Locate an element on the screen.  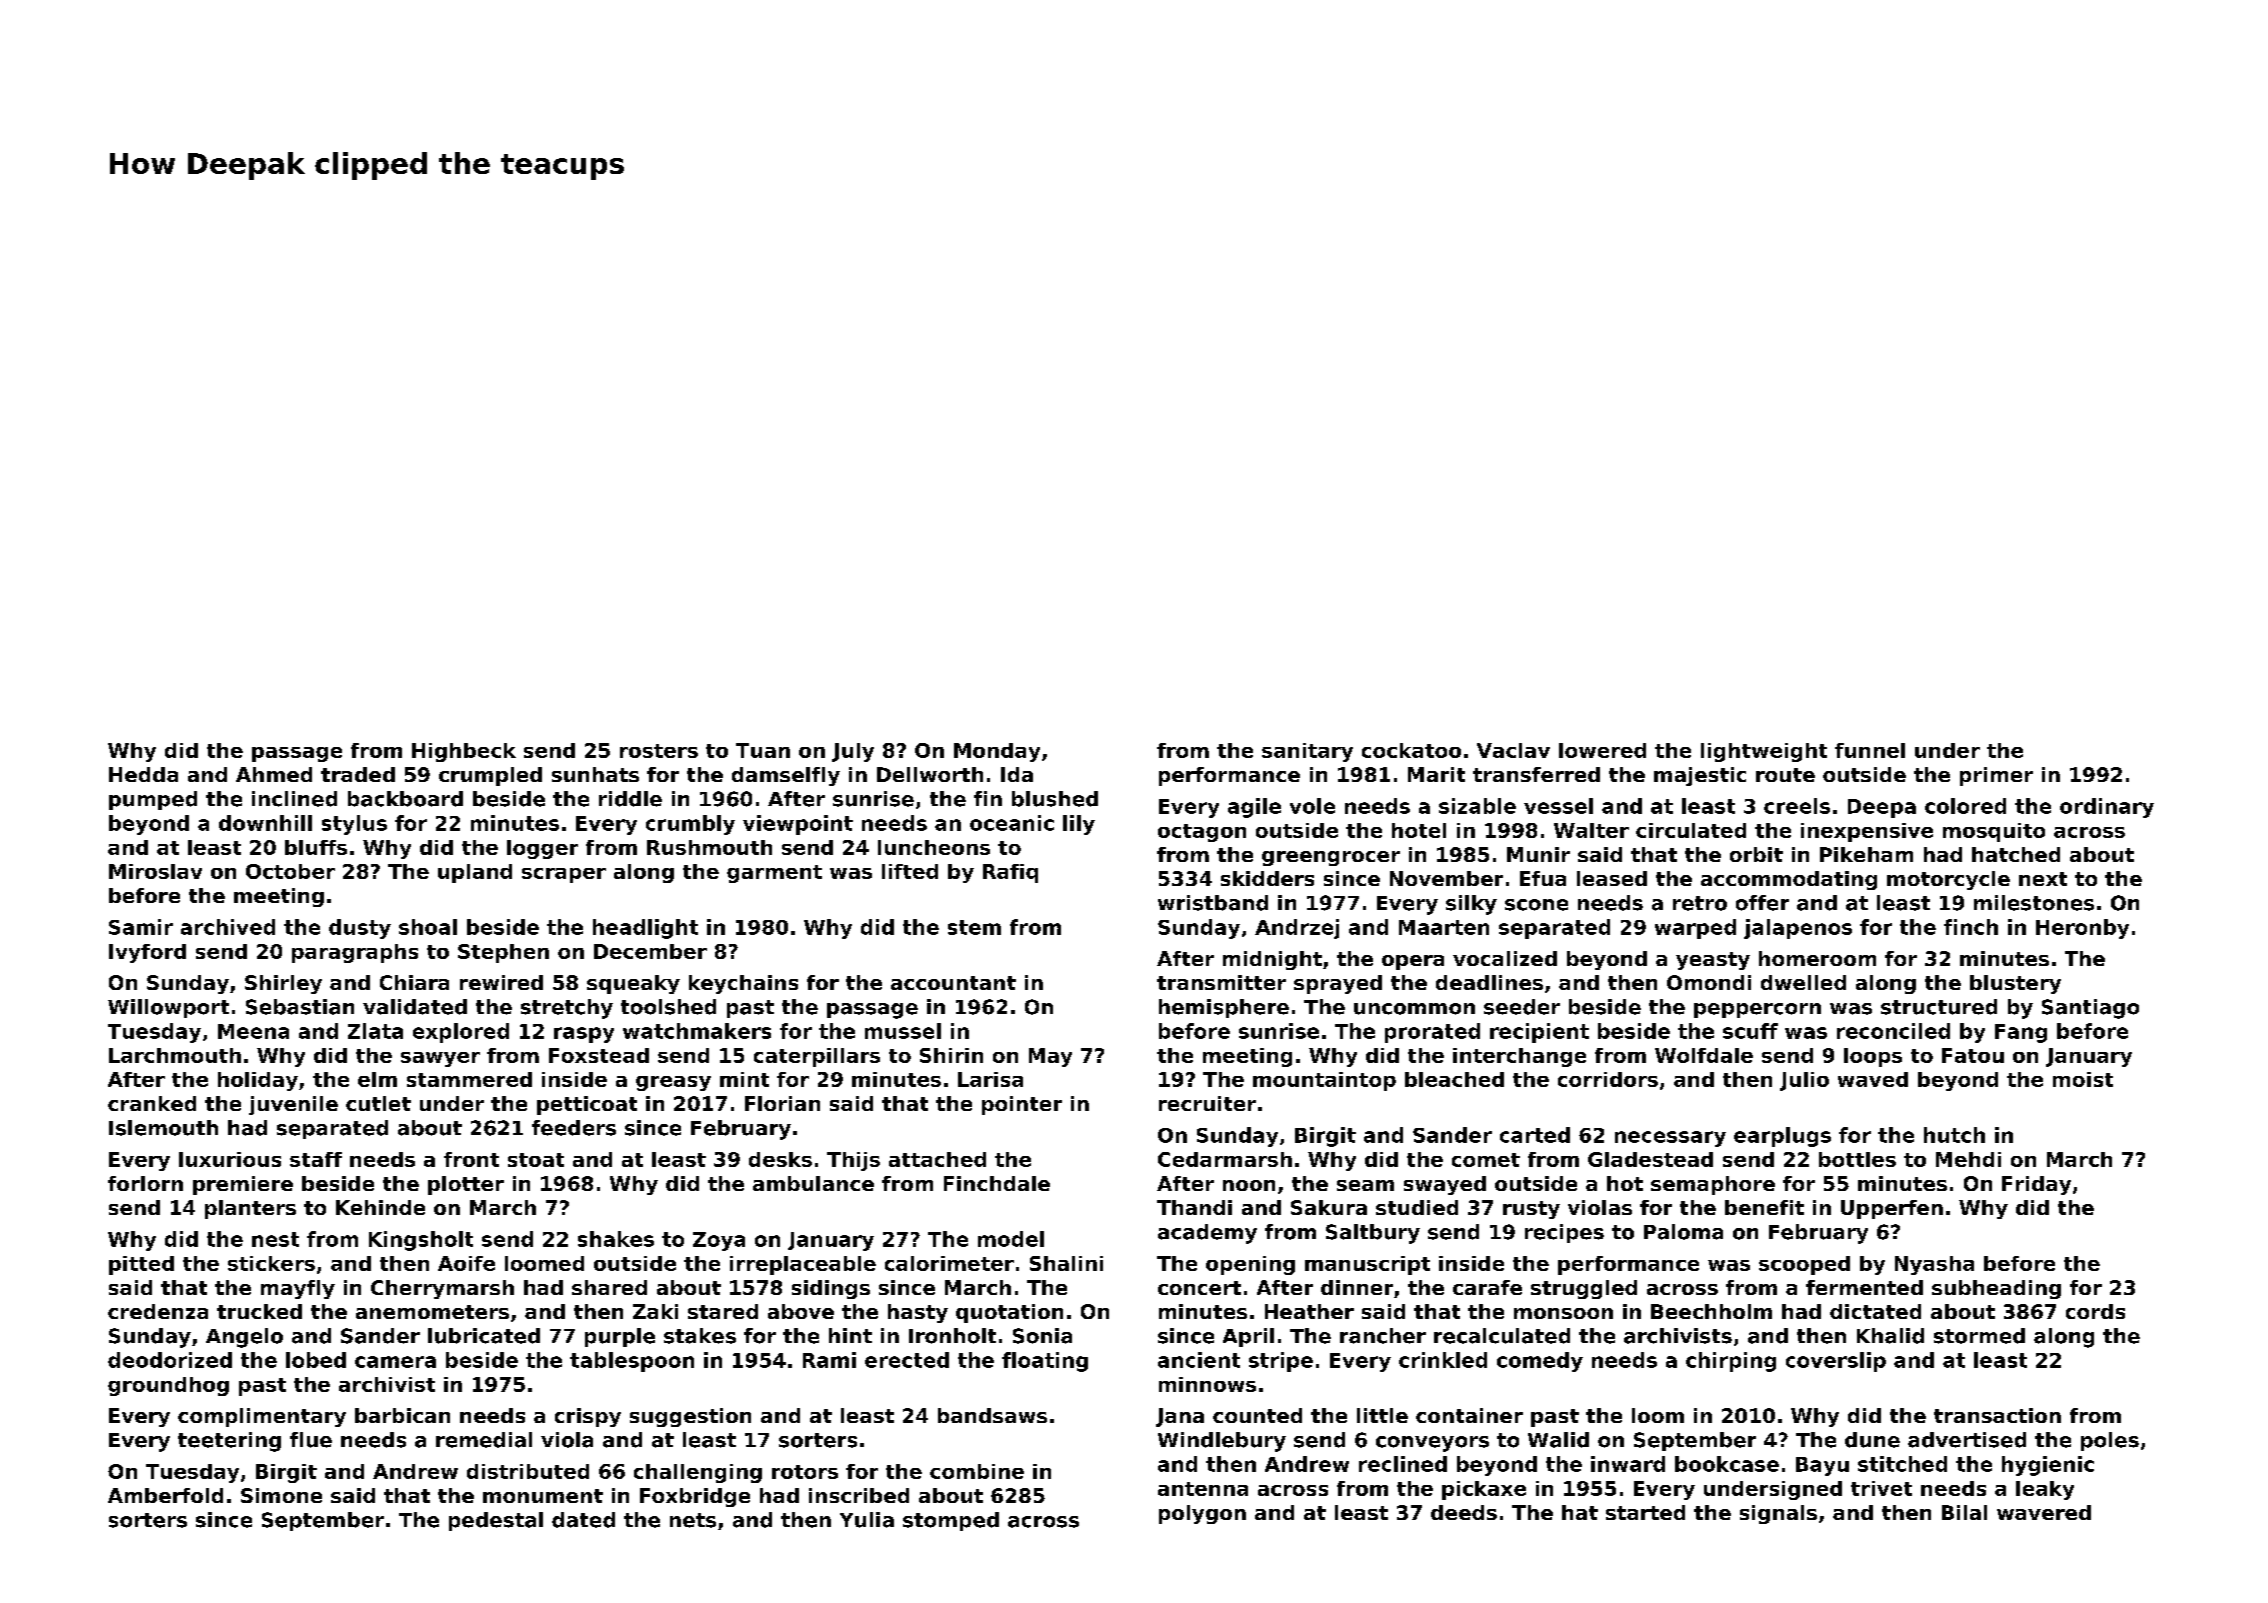
funnel is located at coordinates (1870, 750).
